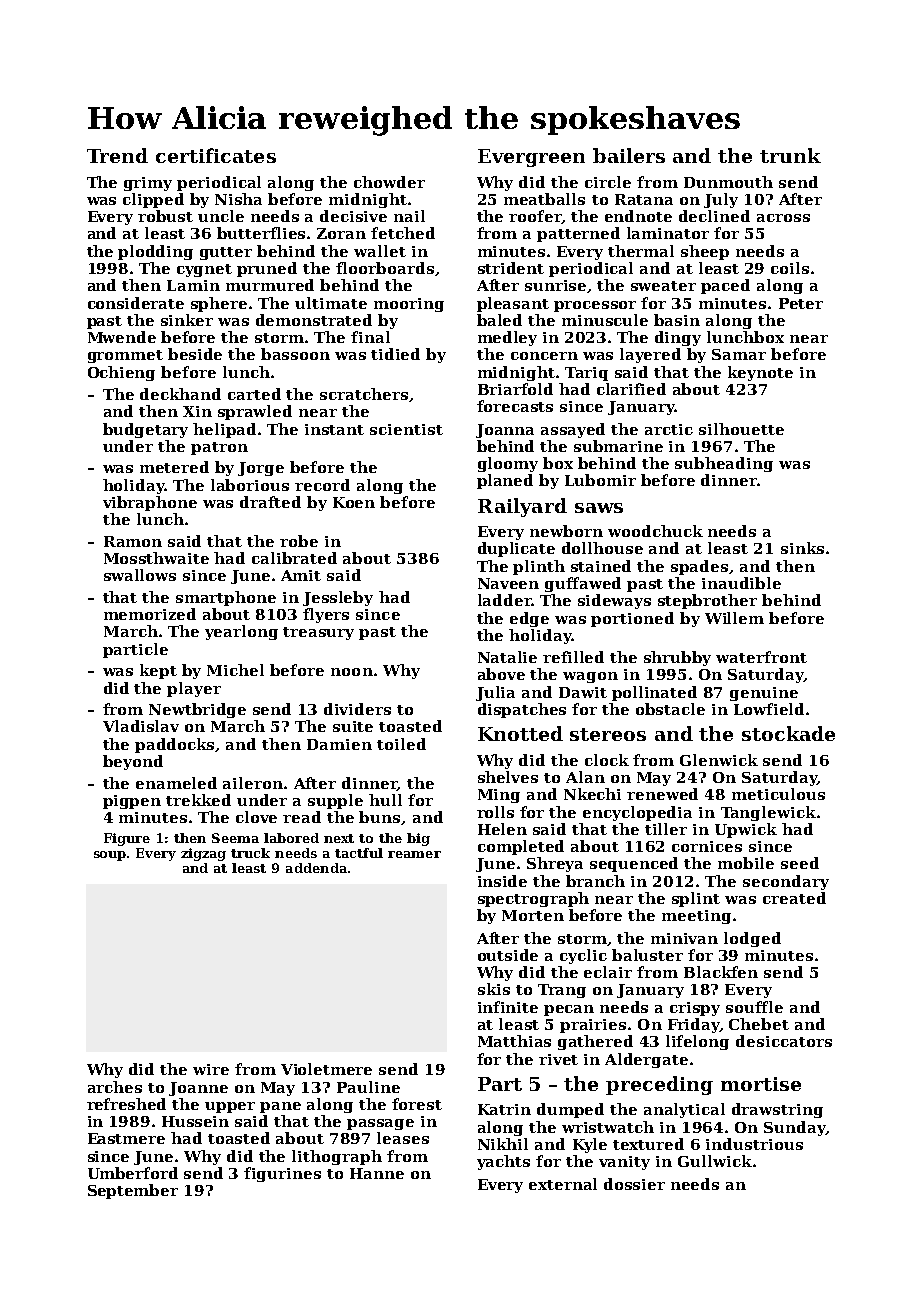 This screenshot has width=924, height=1308. What do you see at coordinates (117, 155) in the screenshot?
I see `Trend` at bounding box center [117, 155].
